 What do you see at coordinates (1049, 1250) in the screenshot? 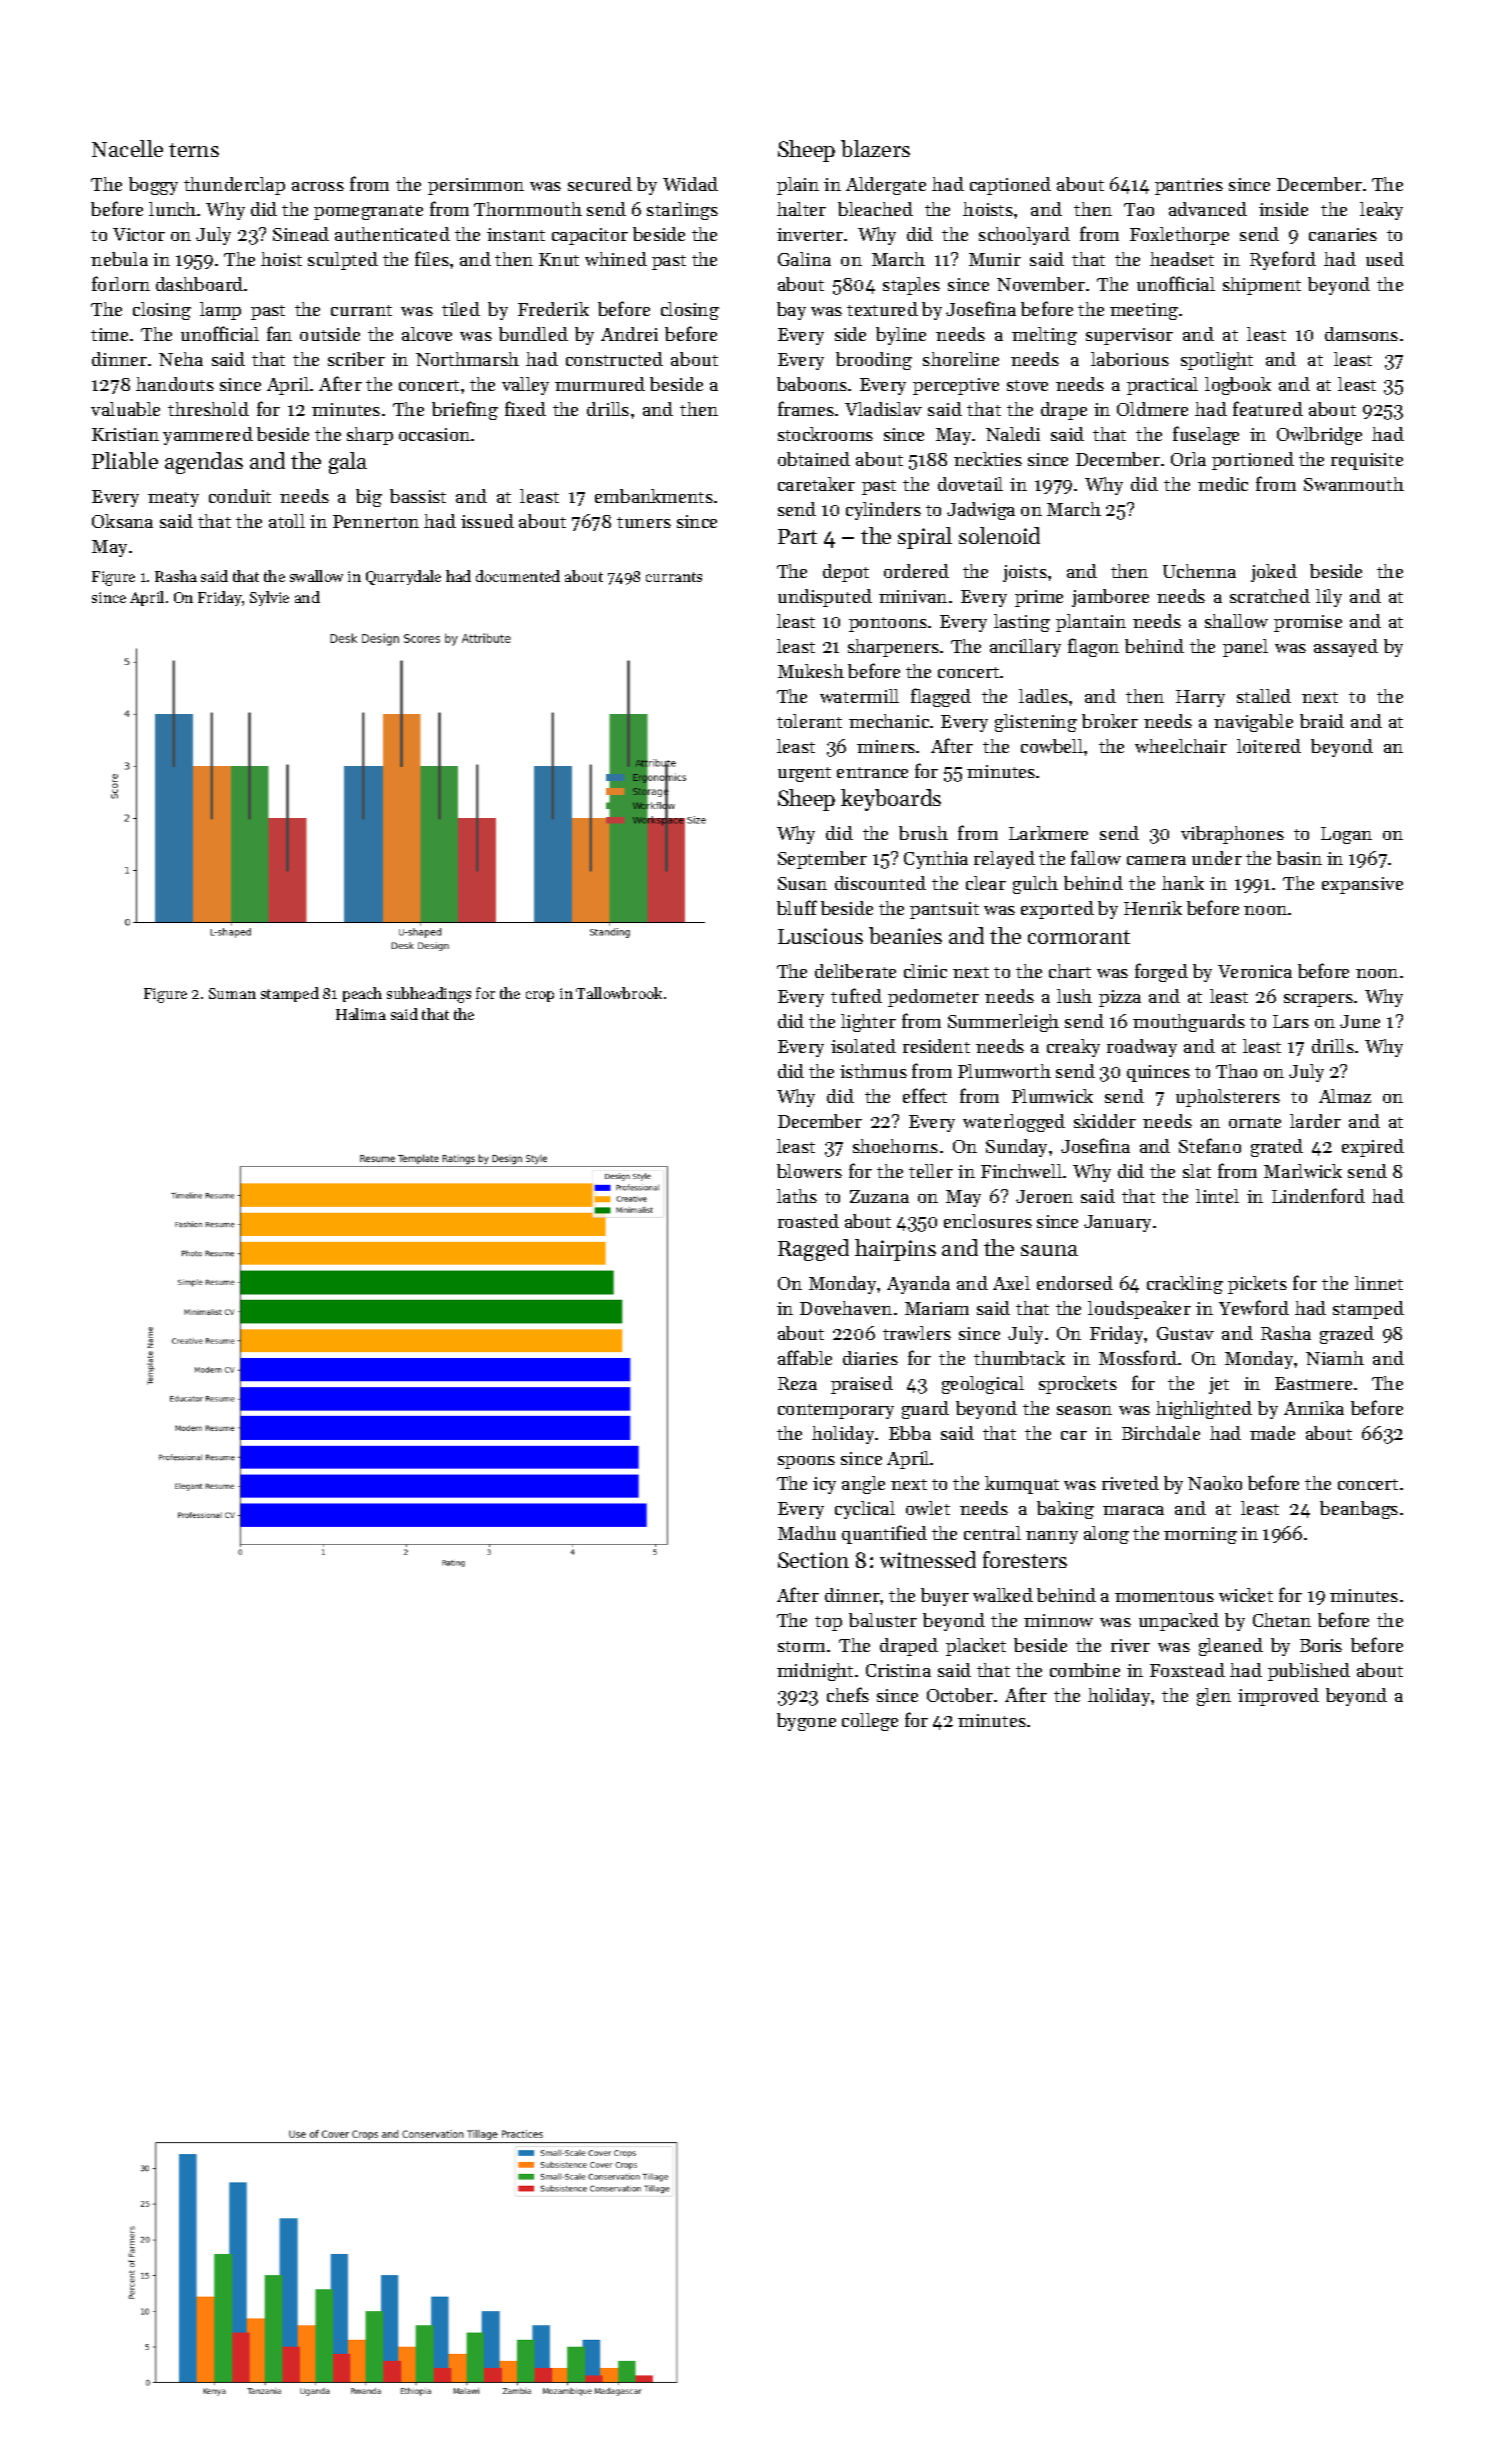
I see `sauna` at bounding box center [1049, 1250].
